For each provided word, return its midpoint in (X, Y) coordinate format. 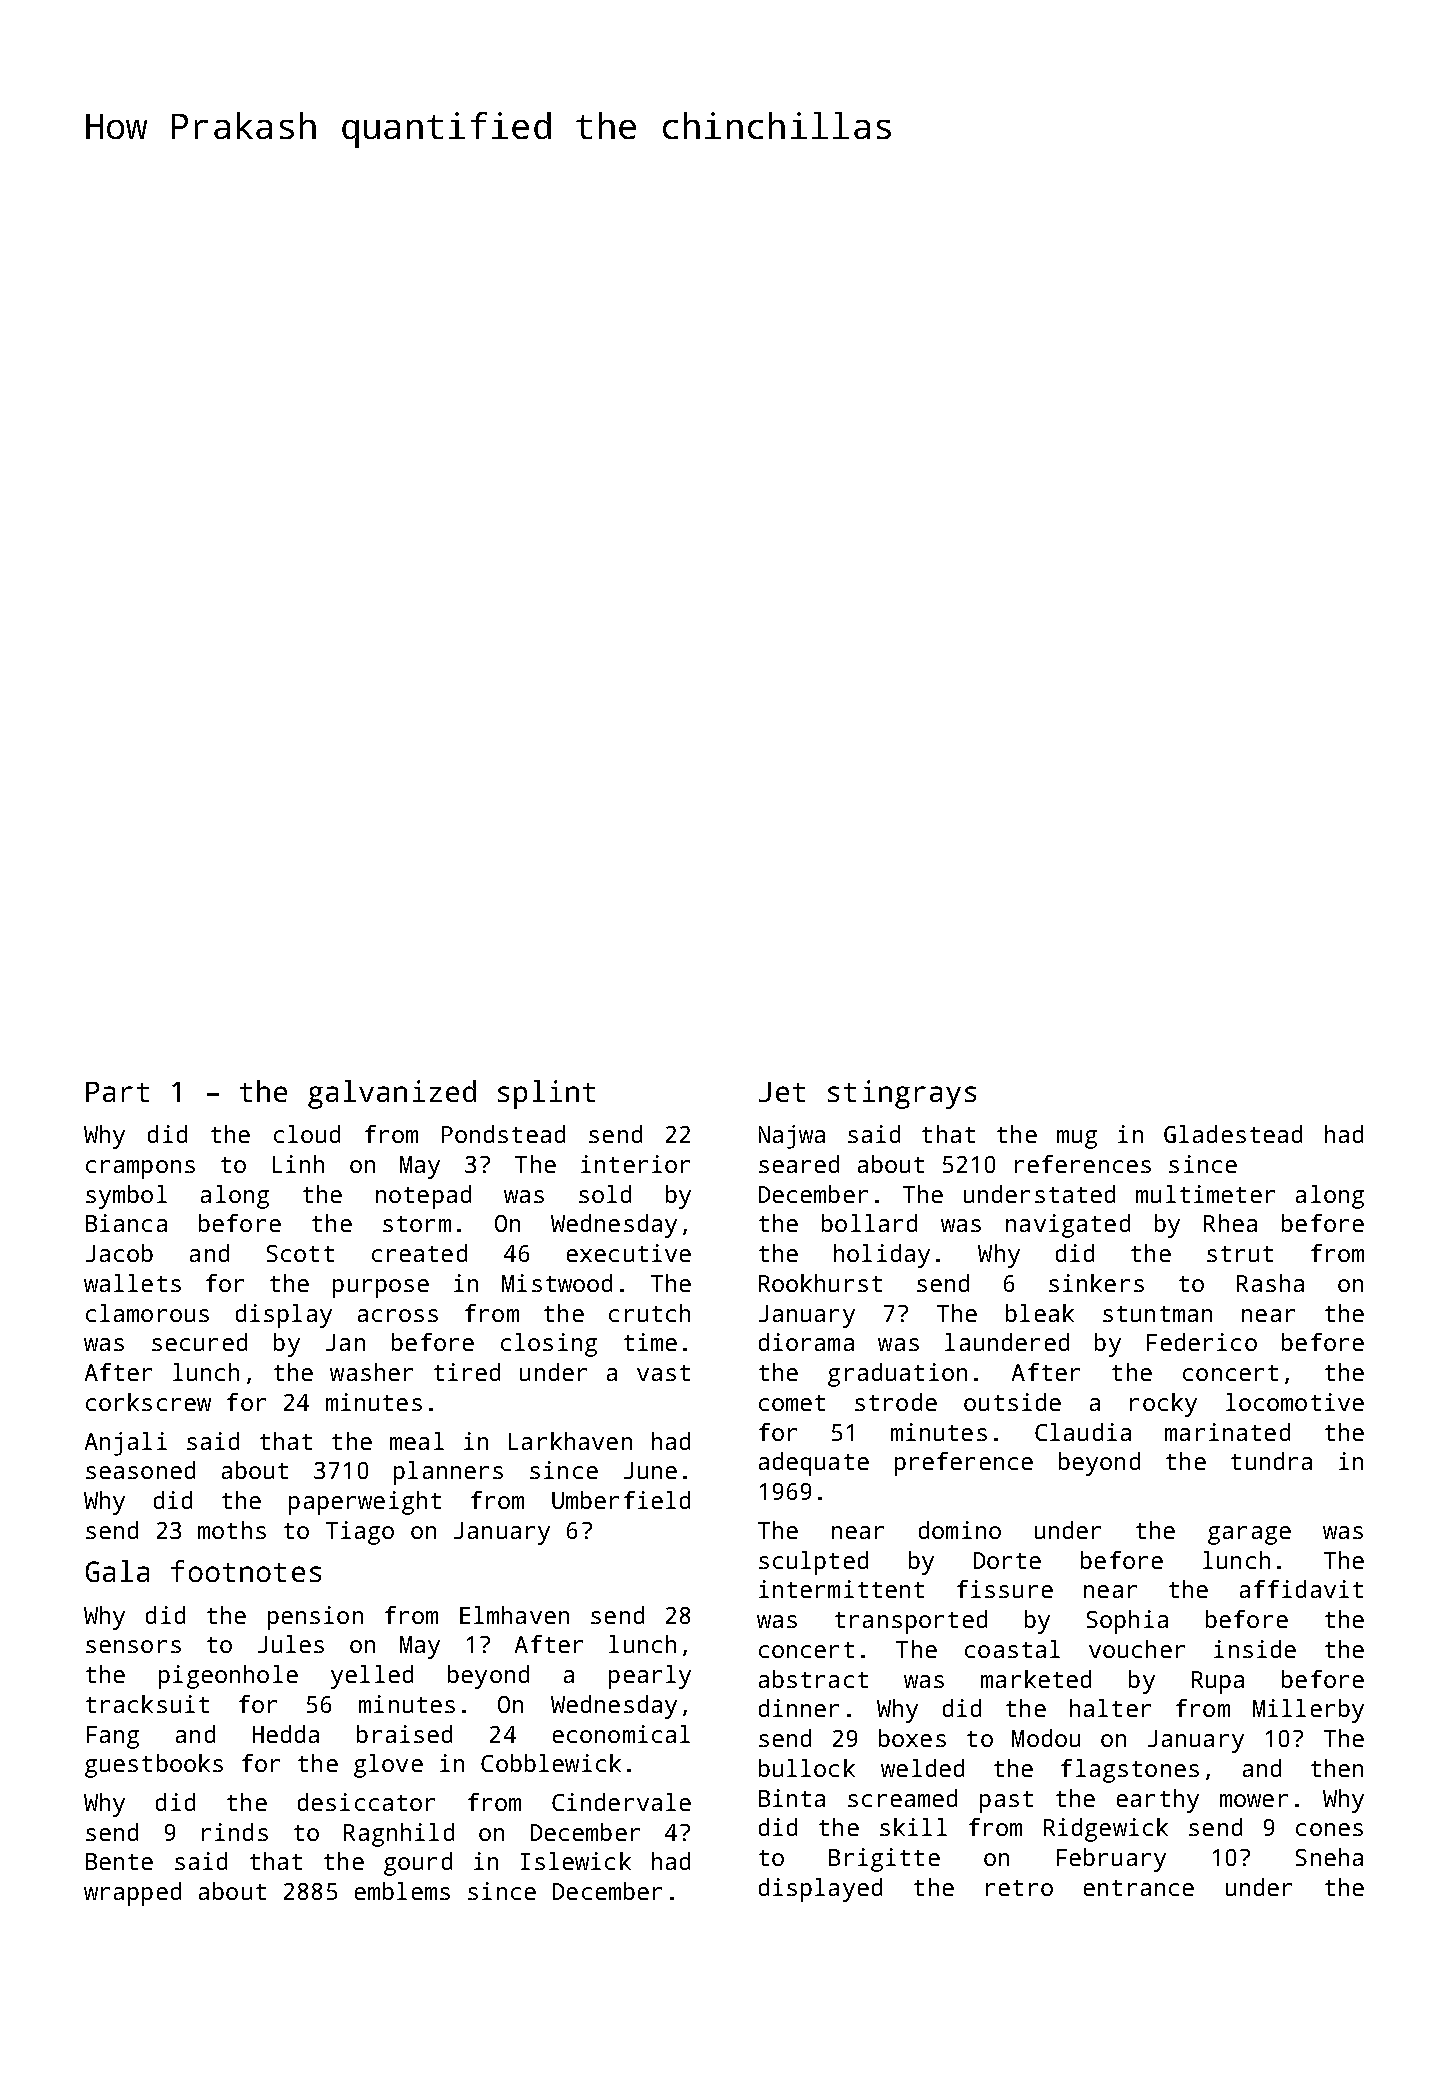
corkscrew (148, 1402)
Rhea (1230, 1223)
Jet (782, 1092)
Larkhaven (570, 1441)
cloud (307, 1134)
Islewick (576, 1861)
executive (629, 1253)
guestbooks (154, 1766)
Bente (119, 1861)
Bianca (126, 1223)
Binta (792, 1798)
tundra (1271, 1461)
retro (1019, 1888)
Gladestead (1233, 1134)
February (1111, 1860)
